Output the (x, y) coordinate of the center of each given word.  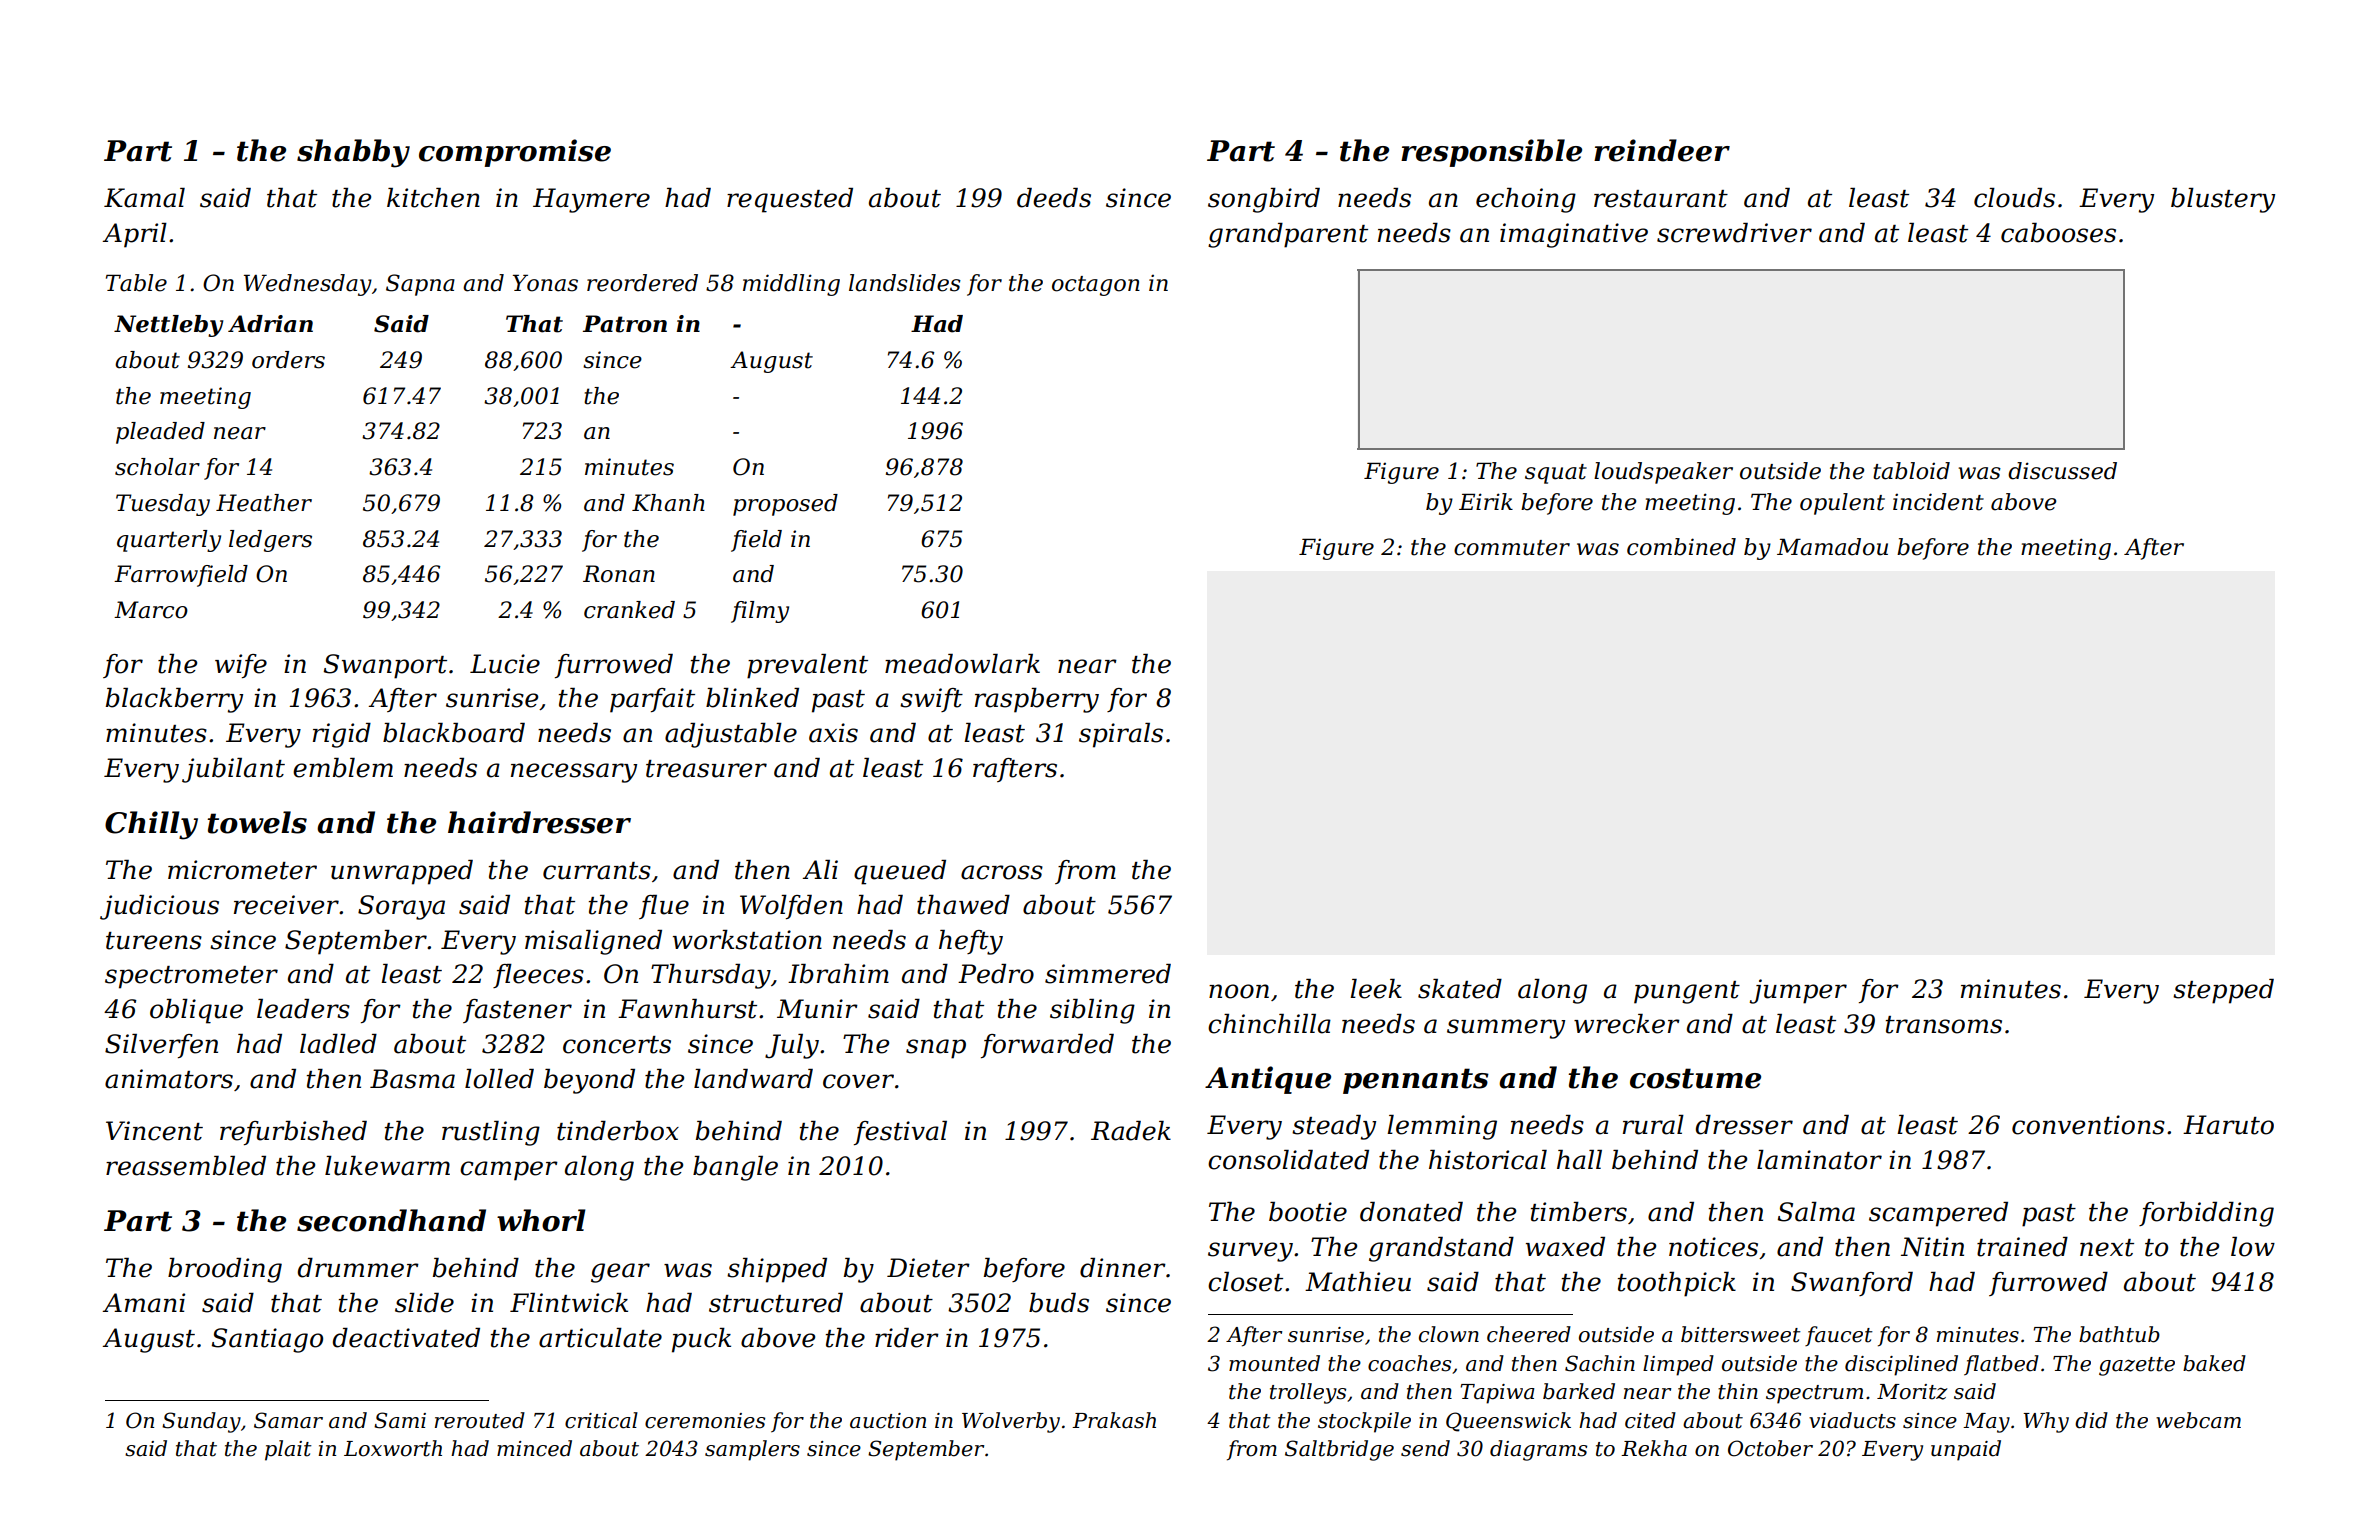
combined (1681, 547)
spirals (1121, 735)
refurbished (293, 1133)
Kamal (144, 198)
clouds (2014, 198)
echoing (1526, 200)
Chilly (151, 825)
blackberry (174, 700)
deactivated (406, 1338)
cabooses (2058, 233)
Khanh (668, 503)
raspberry (1037, 700)
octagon (1096, 286)
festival (900, 1133)
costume (1695, 1078)
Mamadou (1832, 547)
